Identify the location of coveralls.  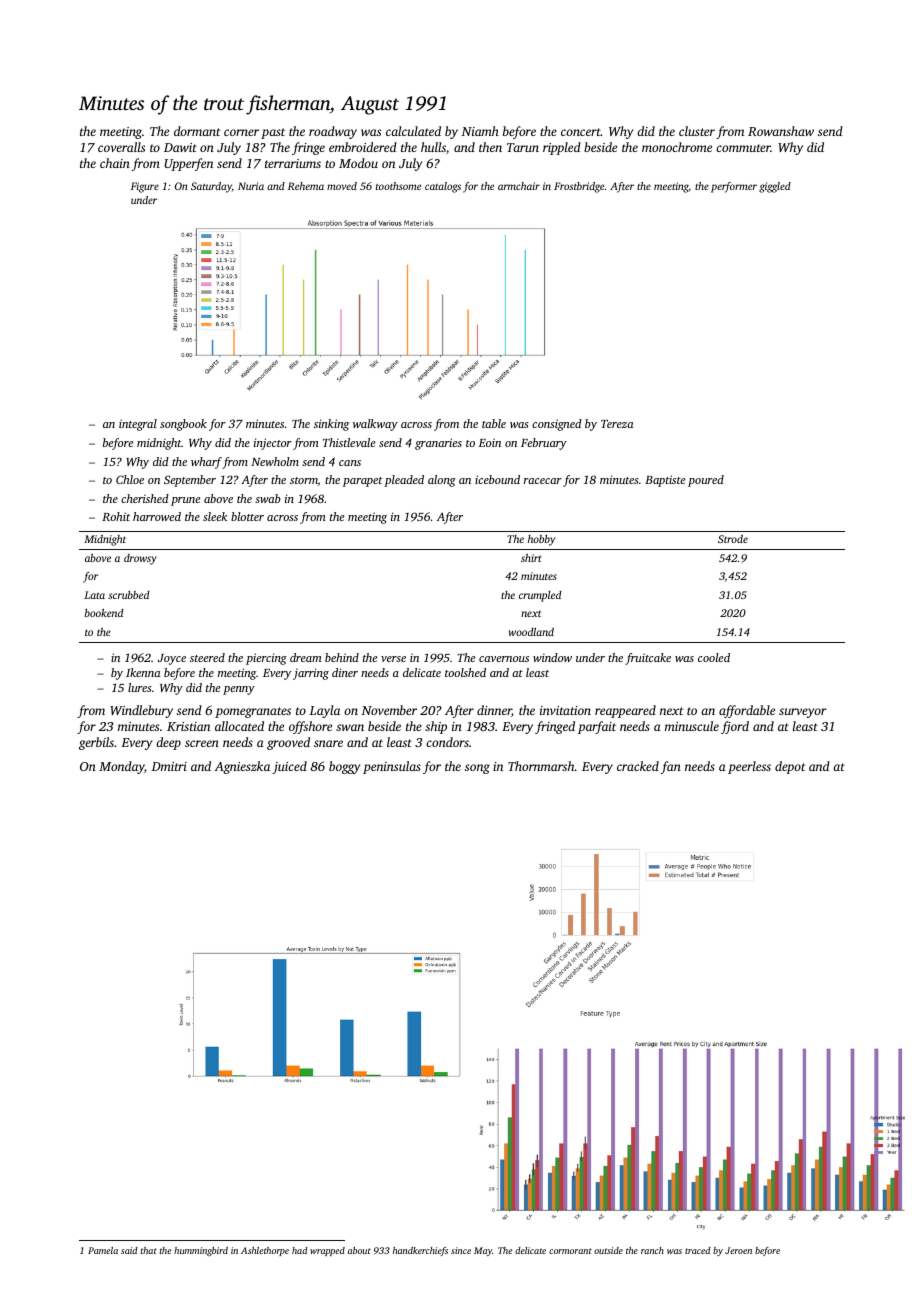
(121, 147).
